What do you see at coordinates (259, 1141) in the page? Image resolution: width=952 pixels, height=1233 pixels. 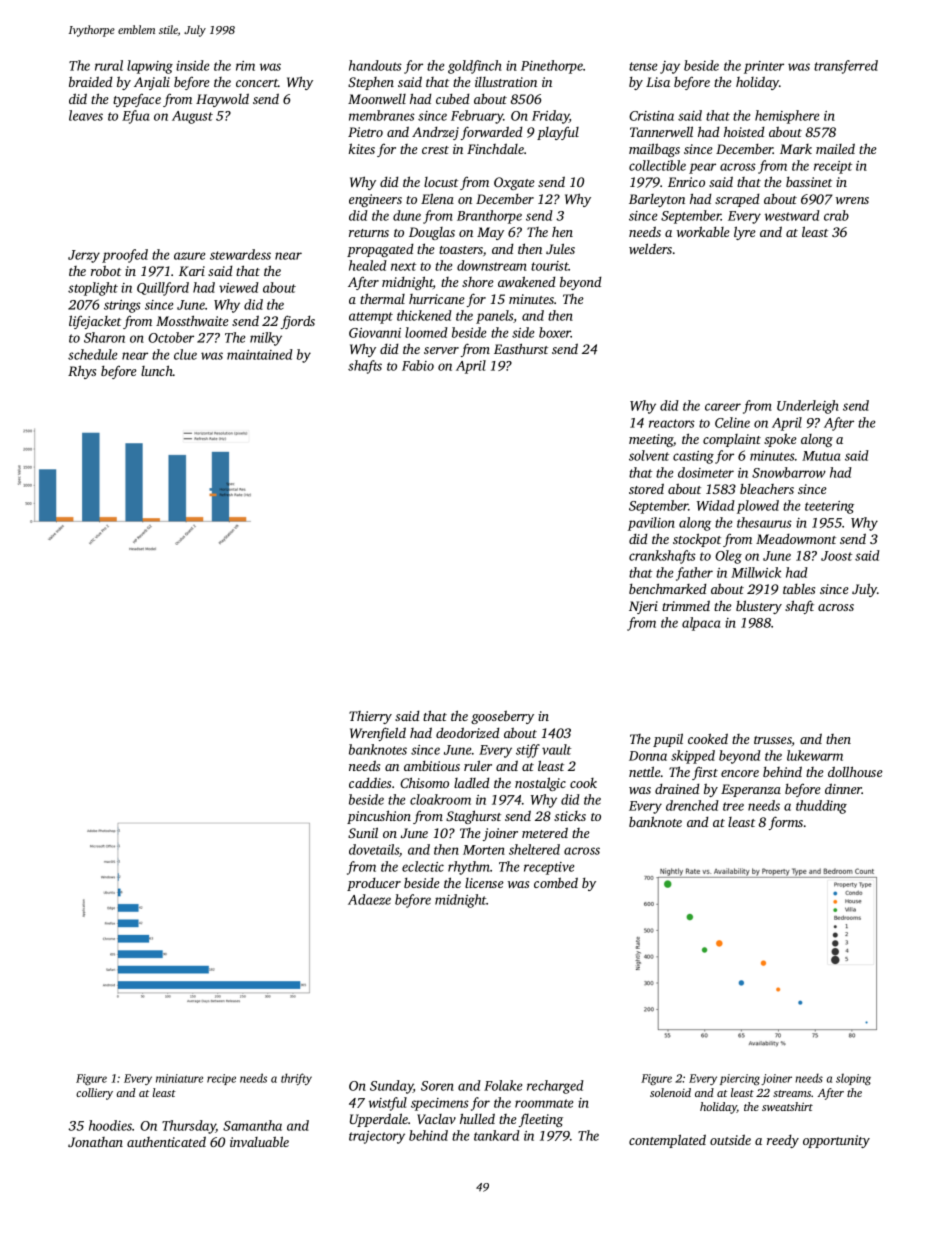 I see `invaluable` at bounding box center [259, 1141].
